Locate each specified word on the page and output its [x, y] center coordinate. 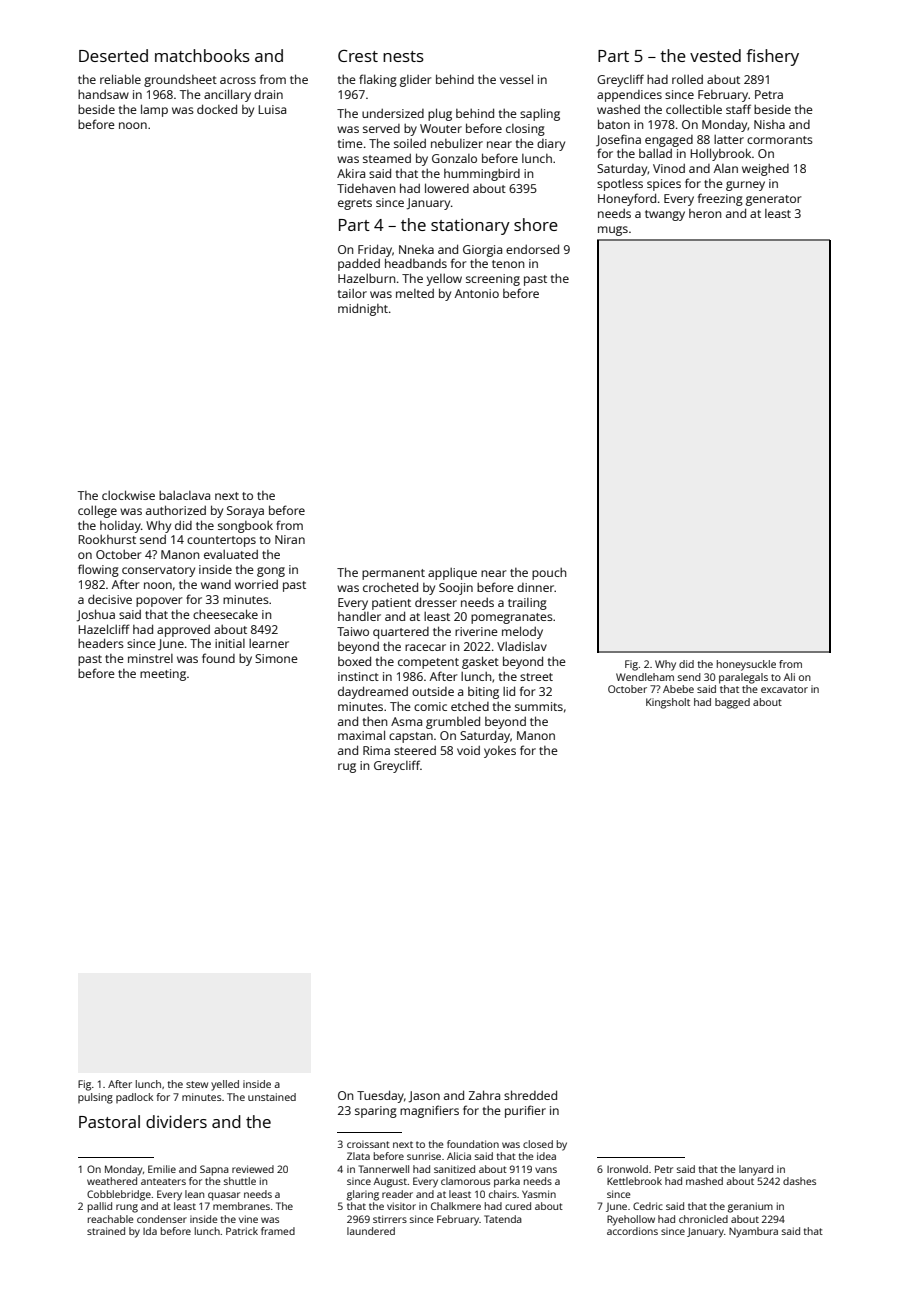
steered [415, 750]
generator [774, 200]
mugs [613, 231]
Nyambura [753, 1232]
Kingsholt [668, 703]
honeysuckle [746, 665]
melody [522, 632]
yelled [225, 1085]
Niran [290, 539]
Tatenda [503, 1219]
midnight [363, 309]
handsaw [103, 94]
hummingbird [482, 175]
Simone [276, 658]
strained [106, 1231]
